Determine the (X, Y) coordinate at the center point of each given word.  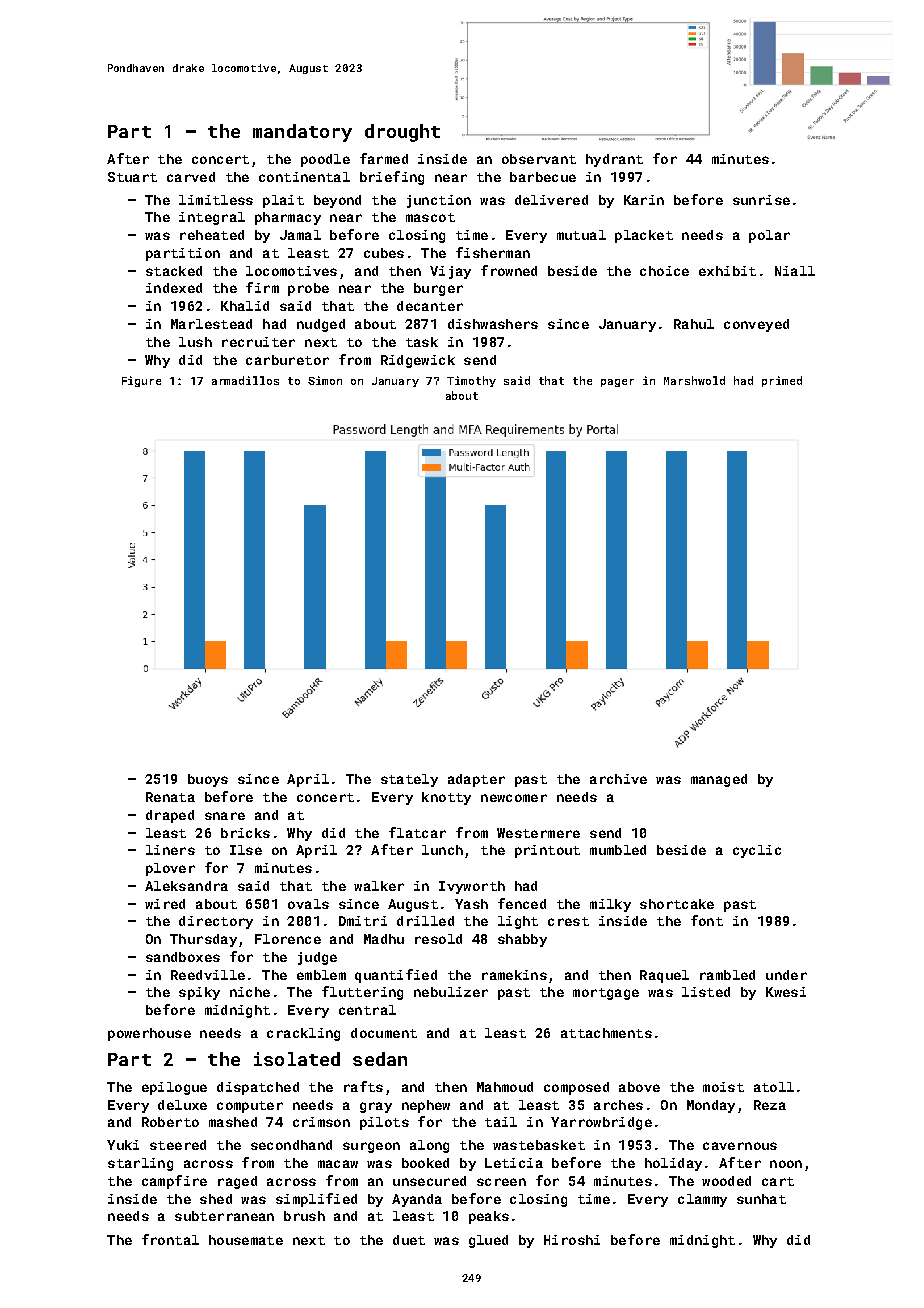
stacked (174, 271)
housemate (246, 1240)
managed (719, 780)
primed (782, 381)
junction (439, 201)
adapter (476, 780)
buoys (208, 780)
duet (409, 1240)
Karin (644, 200)
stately (409, 780)
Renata (170, 797)
